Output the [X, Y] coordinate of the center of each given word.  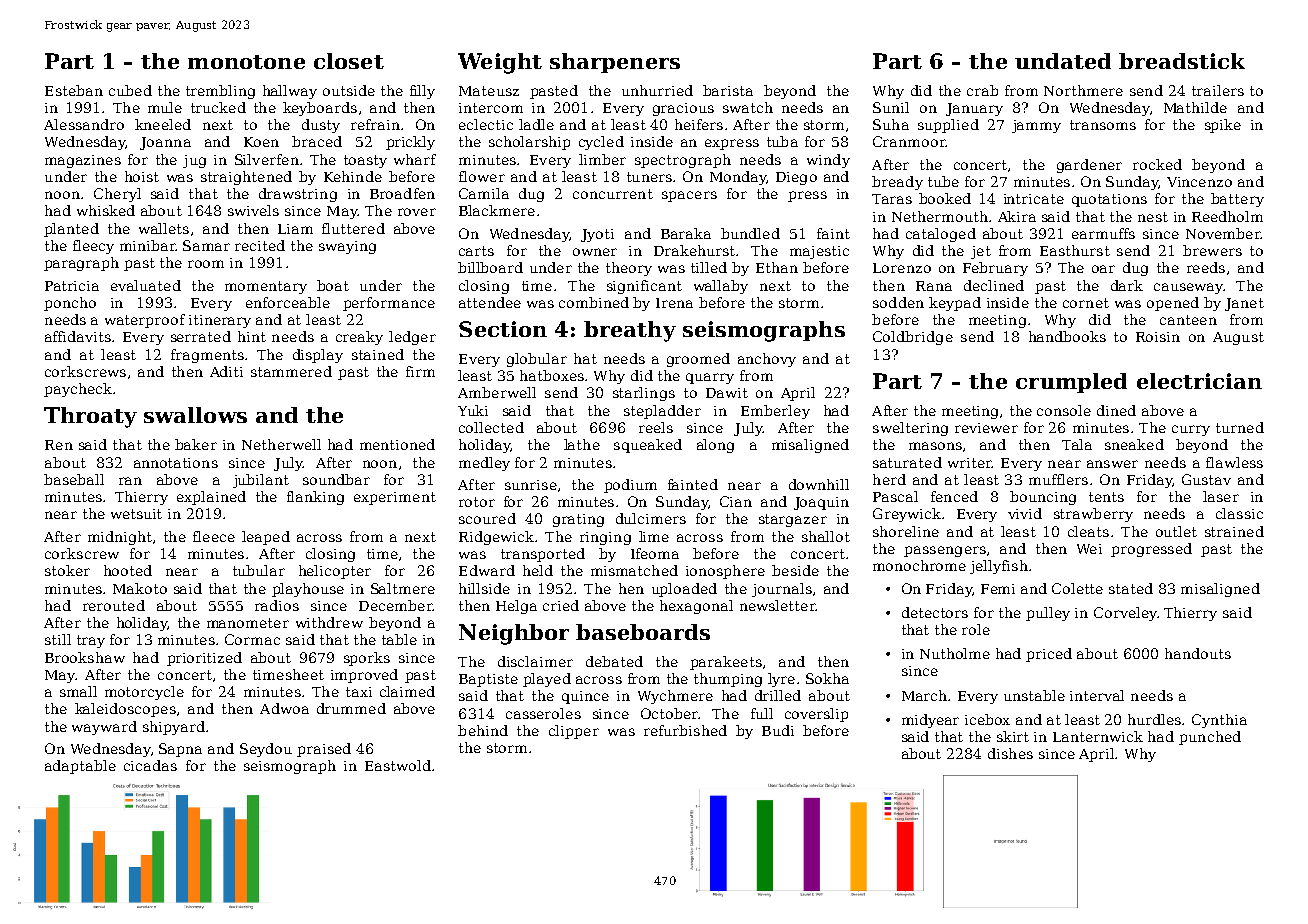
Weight [500, 63]
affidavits [78, 336]
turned [1240, 427]
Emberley [775, 412]
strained [1234, 531]
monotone [246, 62]
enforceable [288, 302]
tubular [259, 570]
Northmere [1083, 90]
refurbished [685, 730]
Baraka [686, 233]
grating [578, 520]
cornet [1086, 303]
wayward [104, 728]
